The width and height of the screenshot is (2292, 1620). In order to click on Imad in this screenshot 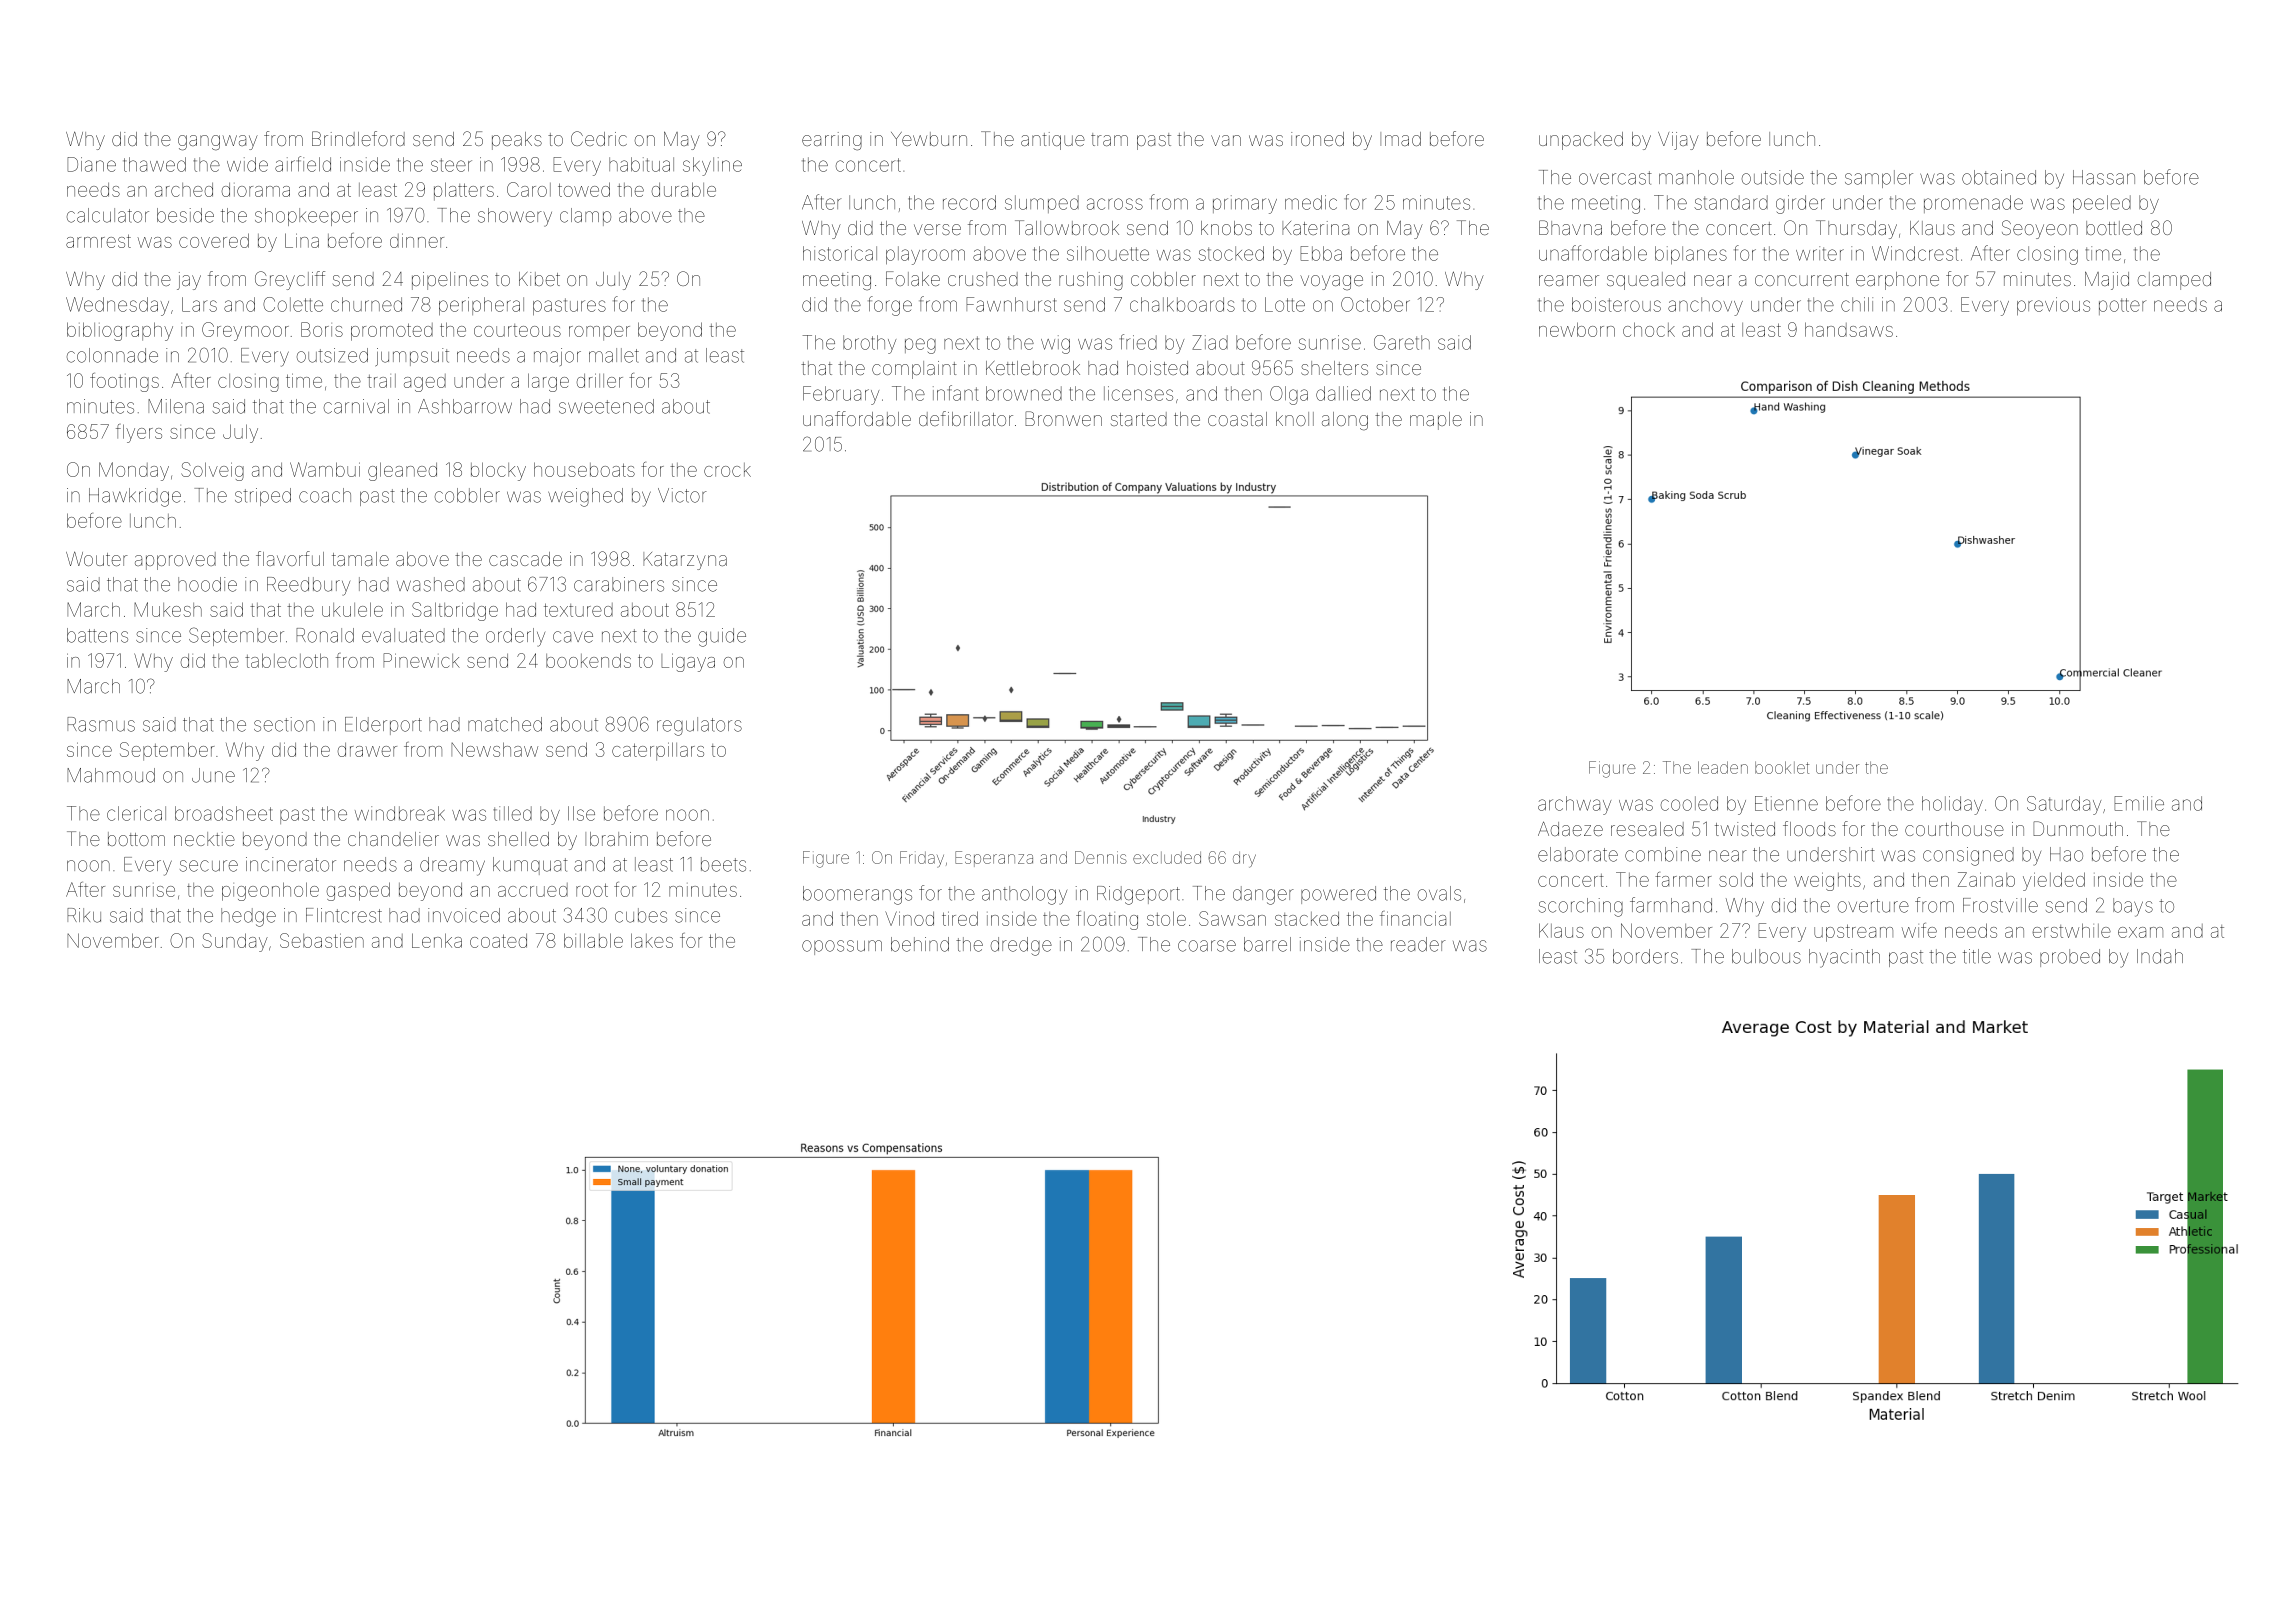, I will do `click(1400, 139)`.
